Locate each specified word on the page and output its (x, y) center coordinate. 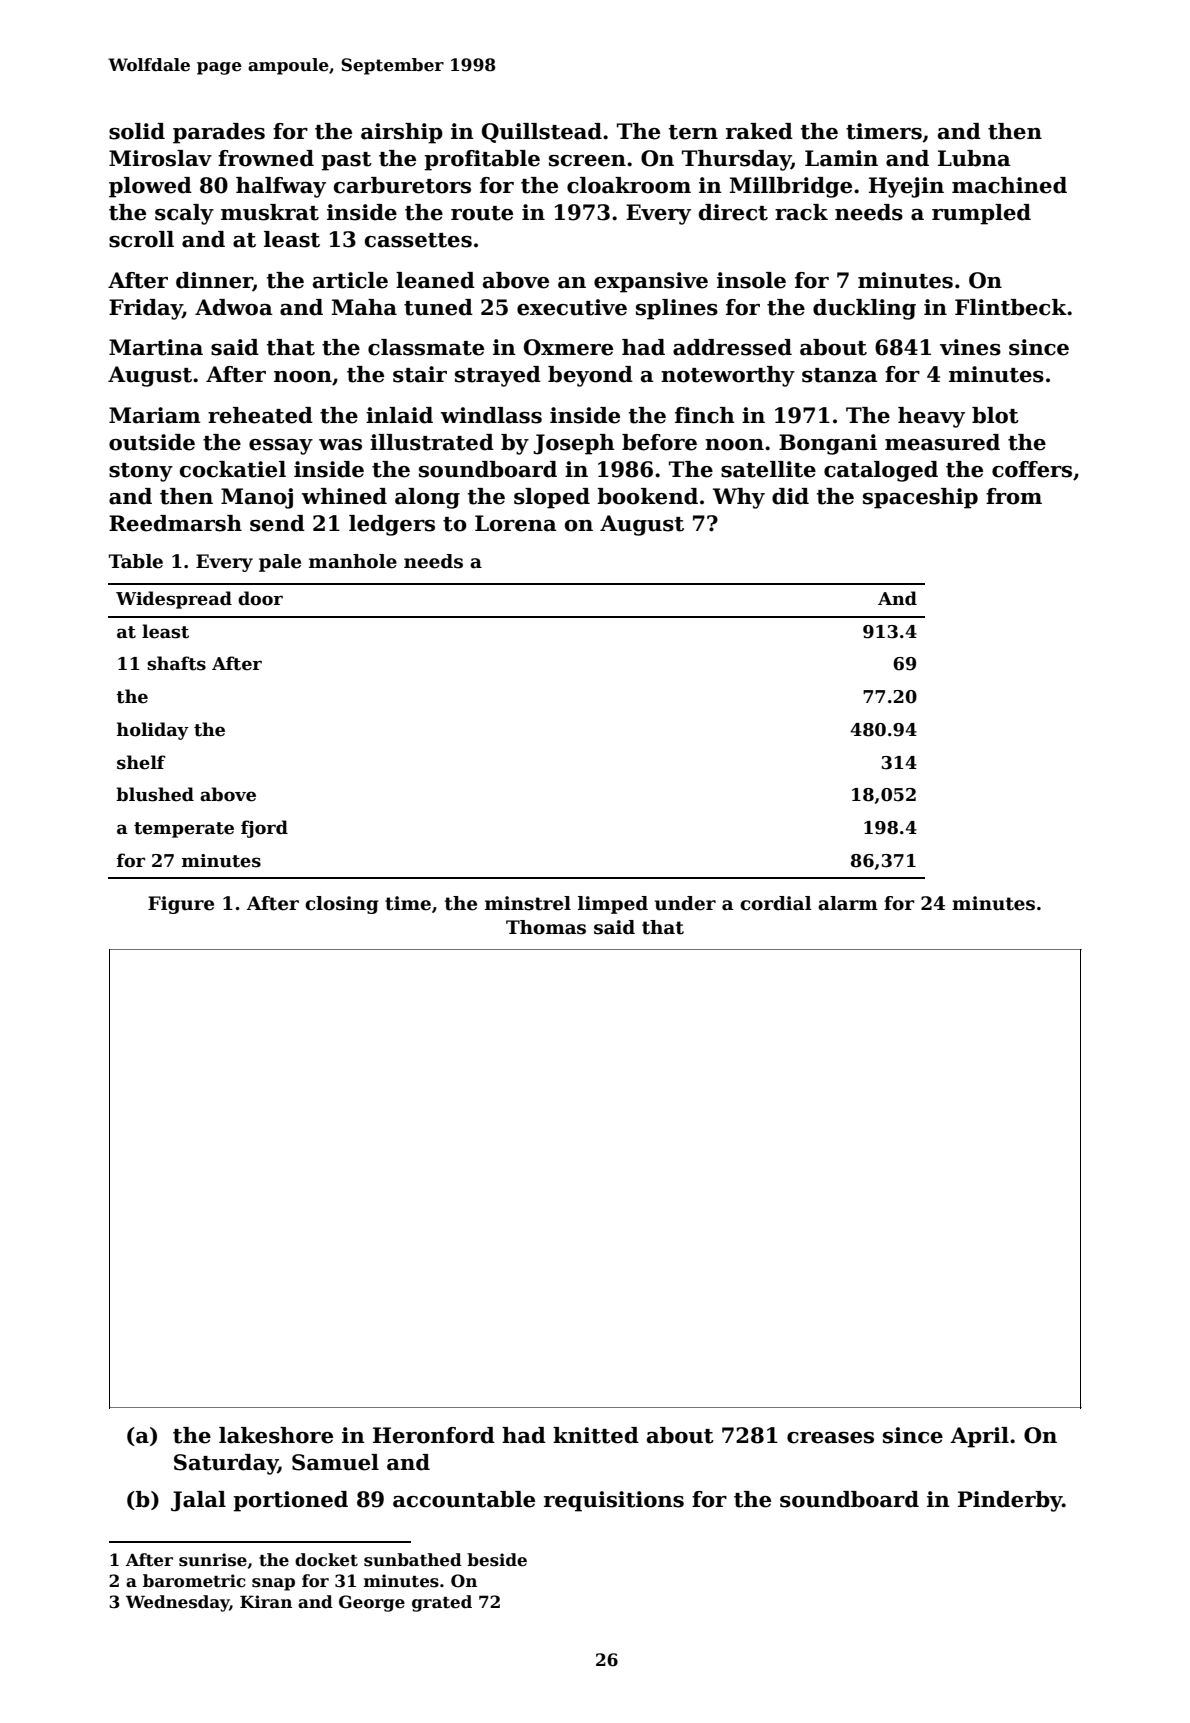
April (979, 1437)
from (1014, 496)
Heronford (434, 1435)
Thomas (546, 927)
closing (342, 905)
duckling (864, 309)
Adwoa (234, 307)
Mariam (155, 415)
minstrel (528, 903)
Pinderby (1010, 1501)
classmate (426, 347)
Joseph (574, 444)
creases (830, 1438)
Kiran (266, 1602)
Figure (181, 905)
